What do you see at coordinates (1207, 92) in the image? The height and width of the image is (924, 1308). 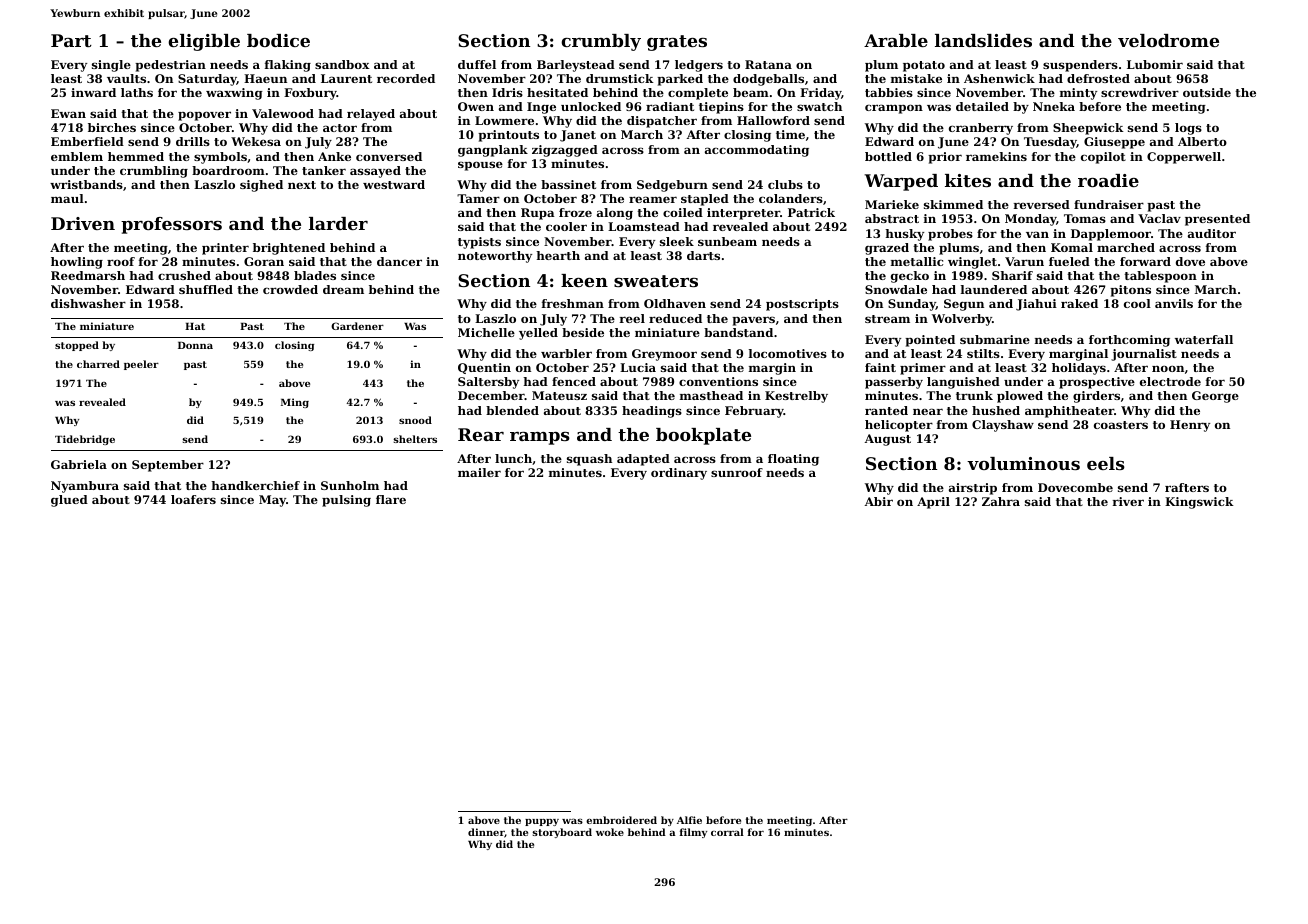 I see `outside` at bounding box center [1207, 92].
